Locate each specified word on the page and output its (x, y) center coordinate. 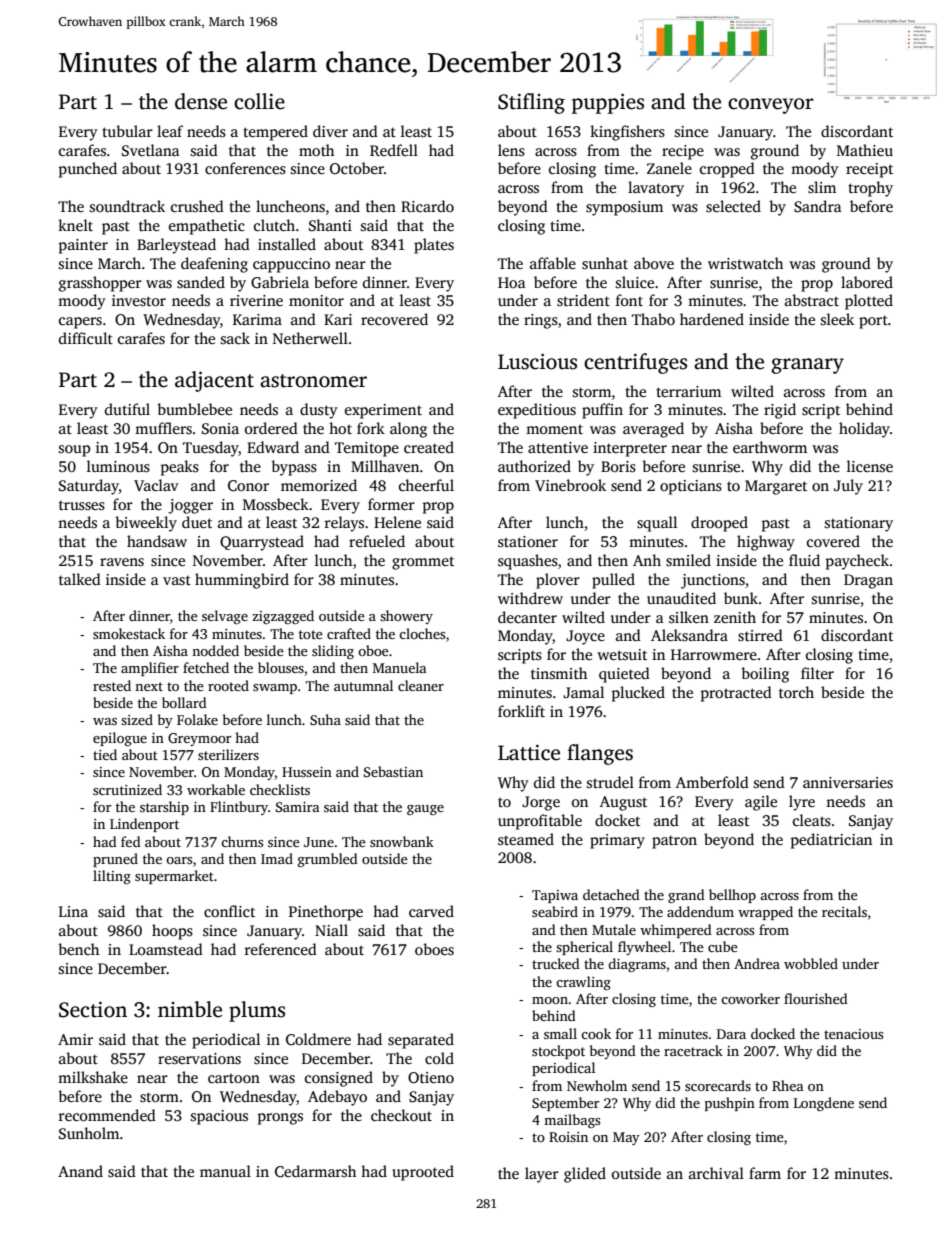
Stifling (531, 103)
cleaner (421, 685)
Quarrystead (262, 543)
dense (201, 101)
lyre (802, 803)
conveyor (770, 106)
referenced (281, 949)
